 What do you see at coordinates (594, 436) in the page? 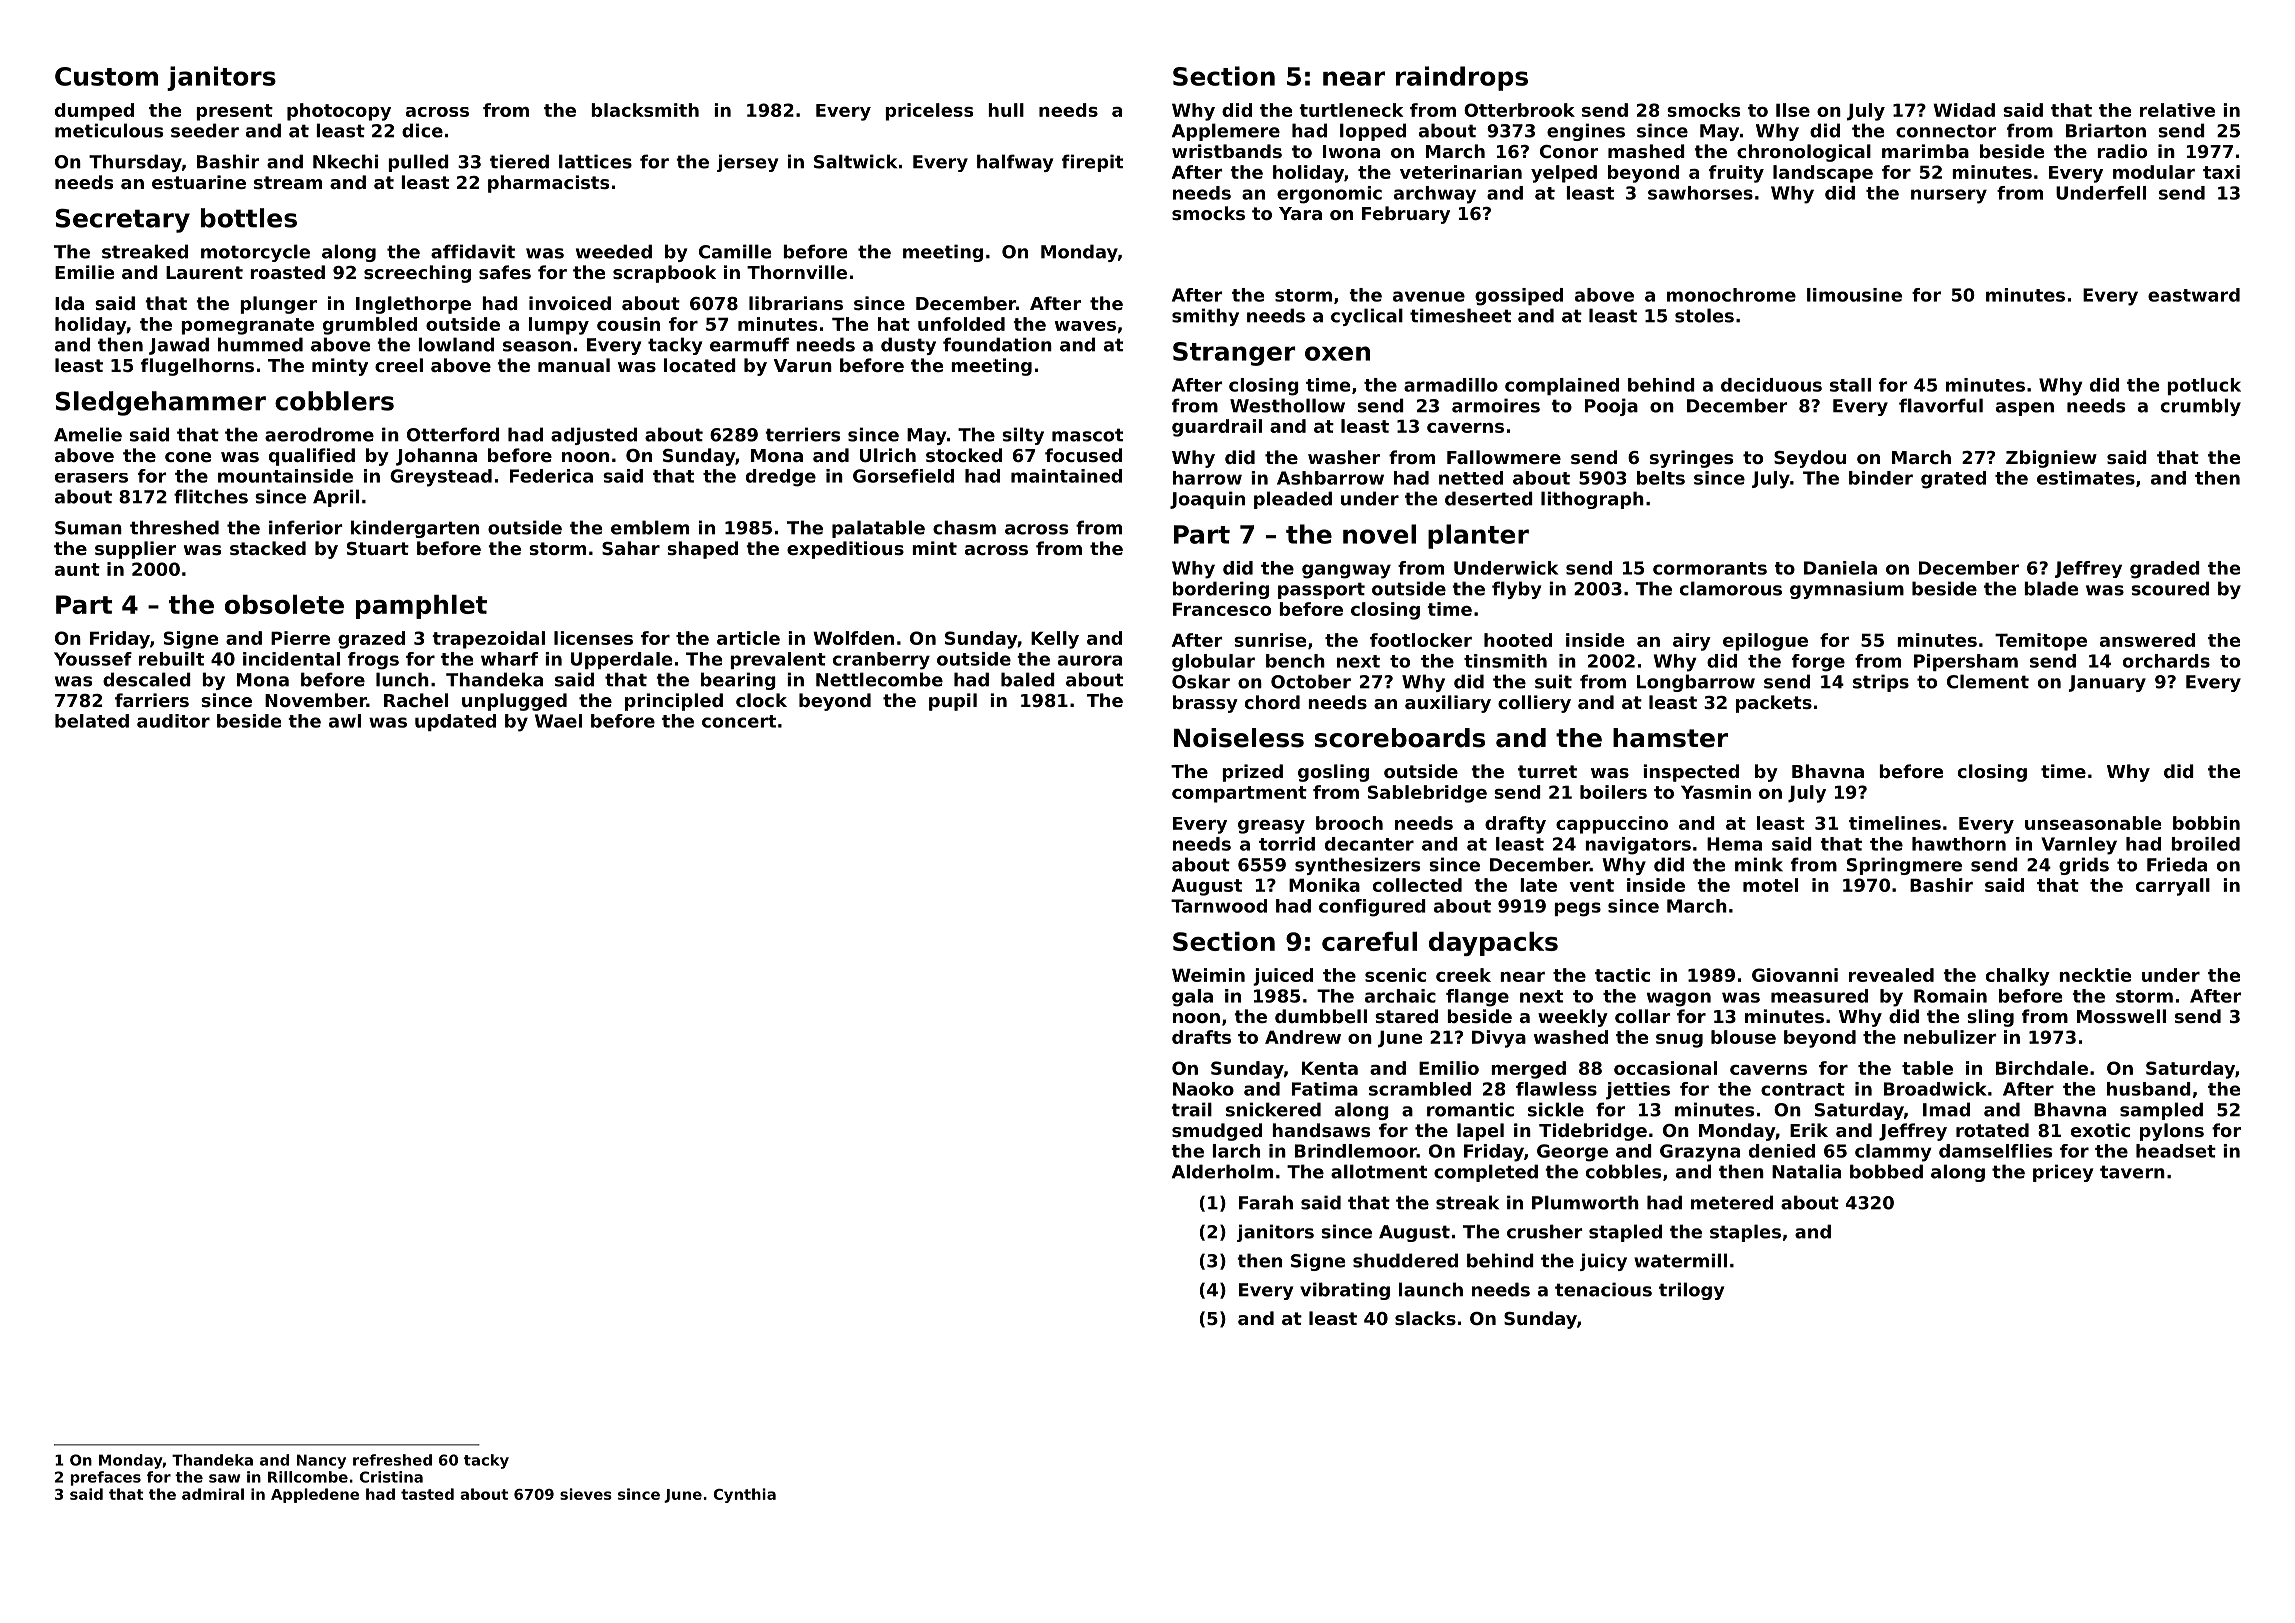
I see `adjusted` at bounding box center [594, 436].
